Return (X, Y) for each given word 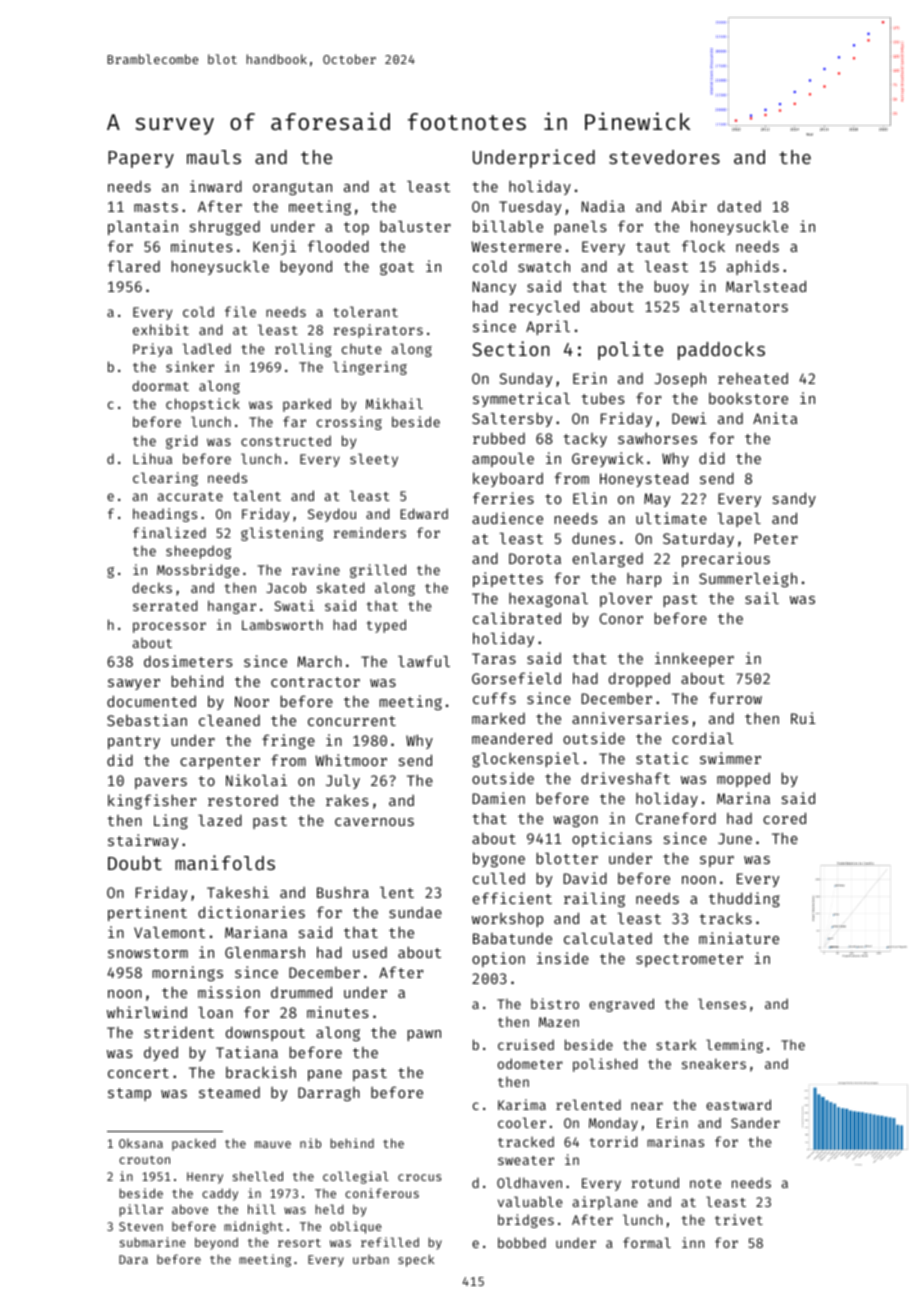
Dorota (535, 558)
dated (739, 206)
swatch (544, 266)
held (329, 1209)
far (294, 421)
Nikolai (256, 780)
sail (762, 598)
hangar (232, 607)
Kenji (274, 247)
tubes (603, 398)
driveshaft (625, 778)
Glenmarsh (265, 952)
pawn (424, 1035)
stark (676, 1044)
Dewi (689, 418)
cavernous (374, 822)
